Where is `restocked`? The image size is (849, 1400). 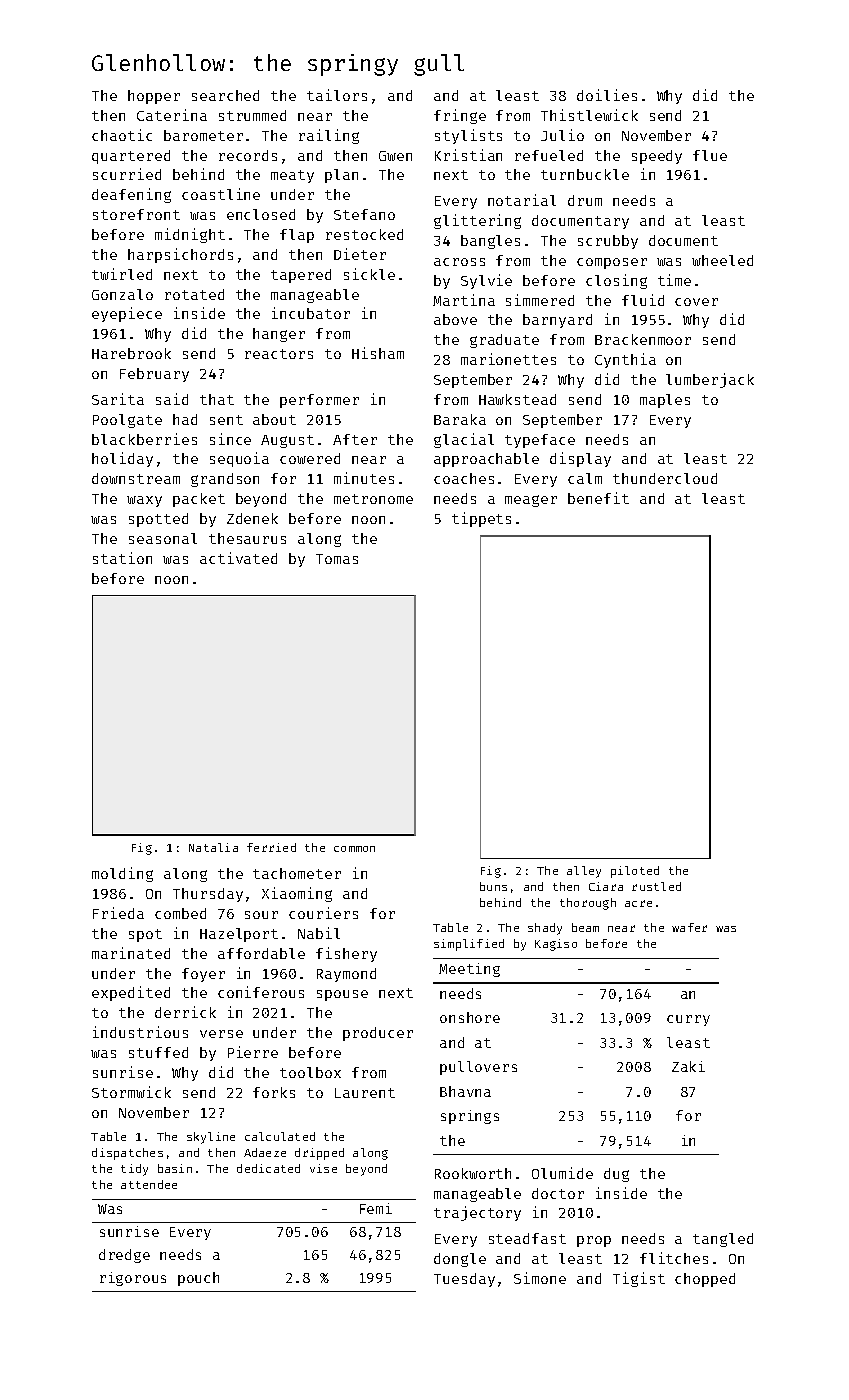
restocked is located at coordinates (364, 234).
